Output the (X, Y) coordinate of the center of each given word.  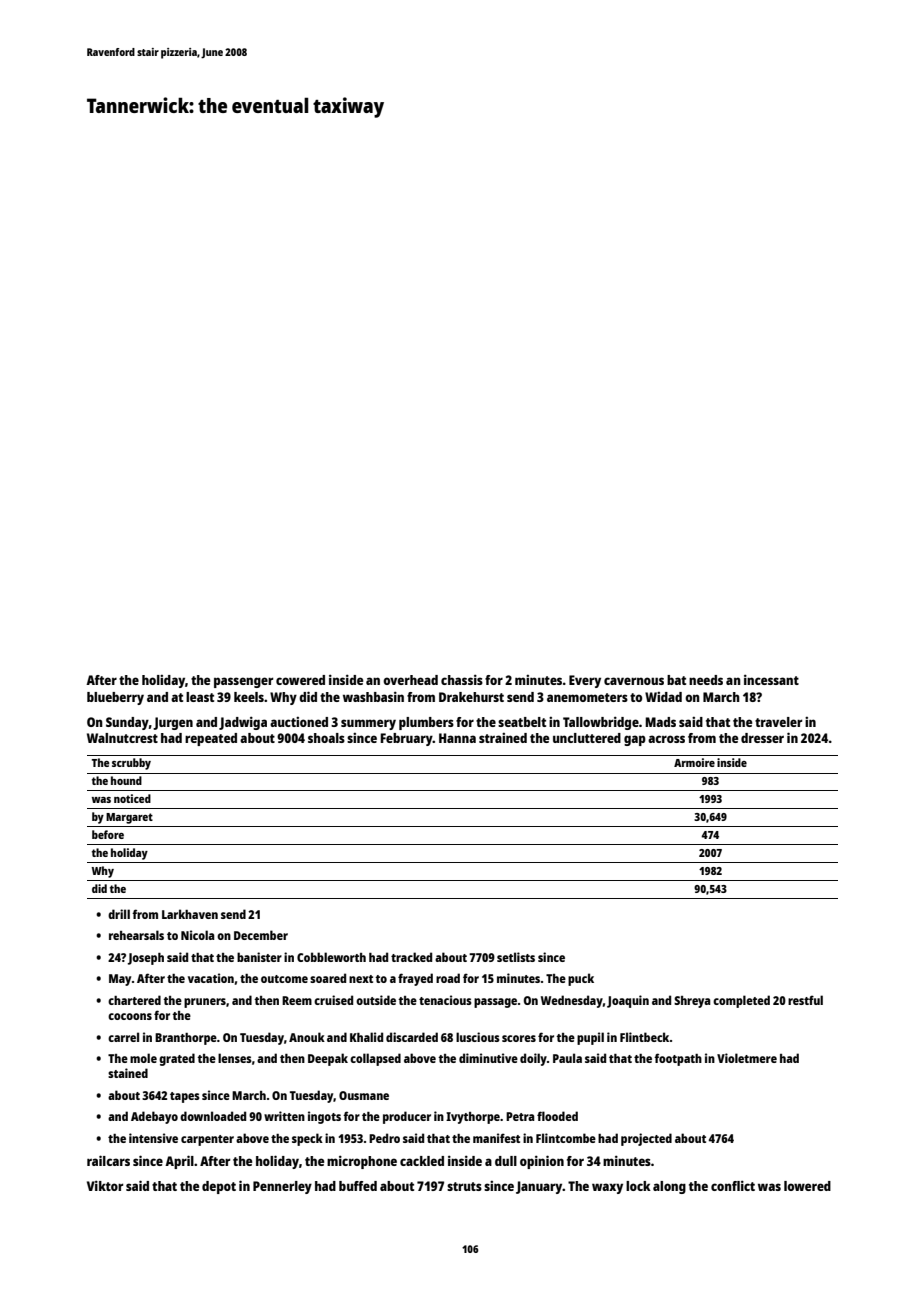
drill (119, 914)
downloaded (213, 1116)
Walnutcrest (122, 738)
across (666, 739)
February (406, 739)
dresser (762, 738)
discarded (412, 1037)
